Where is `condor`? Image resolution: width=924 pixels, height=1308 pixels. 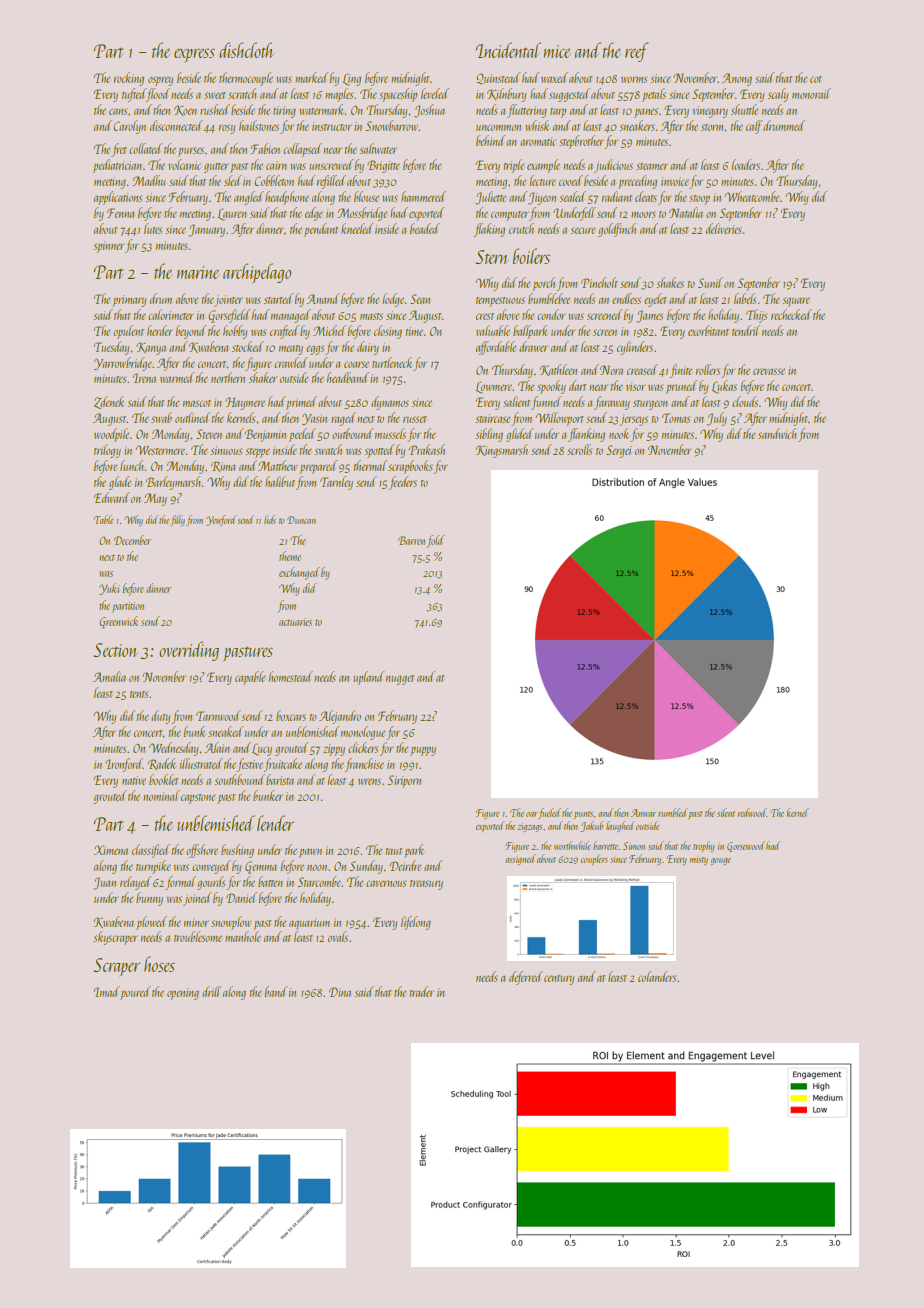 condor is located at coordinates (551, 314).
